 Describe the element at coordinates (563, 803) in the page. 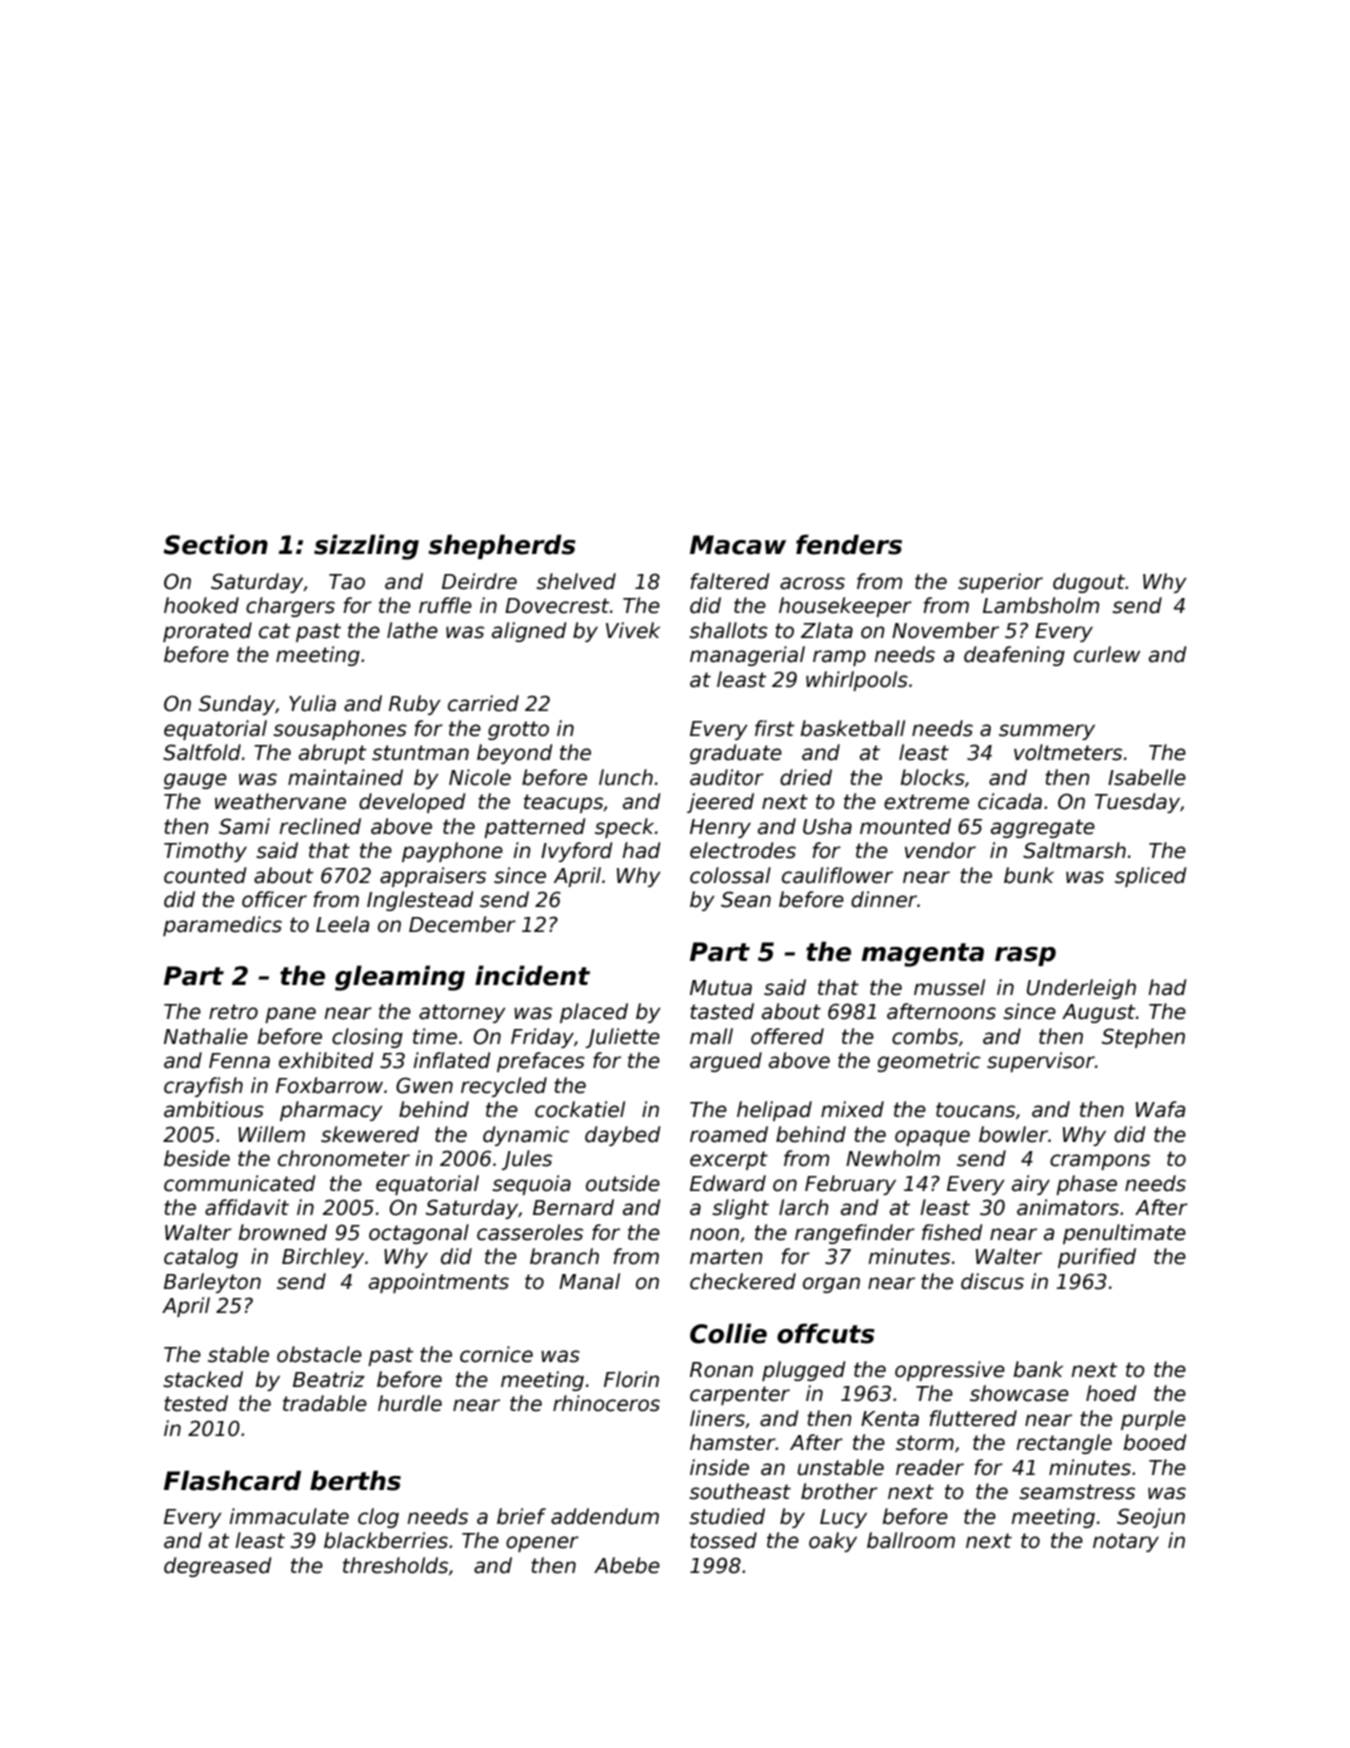

I see `teacups` at that location.
